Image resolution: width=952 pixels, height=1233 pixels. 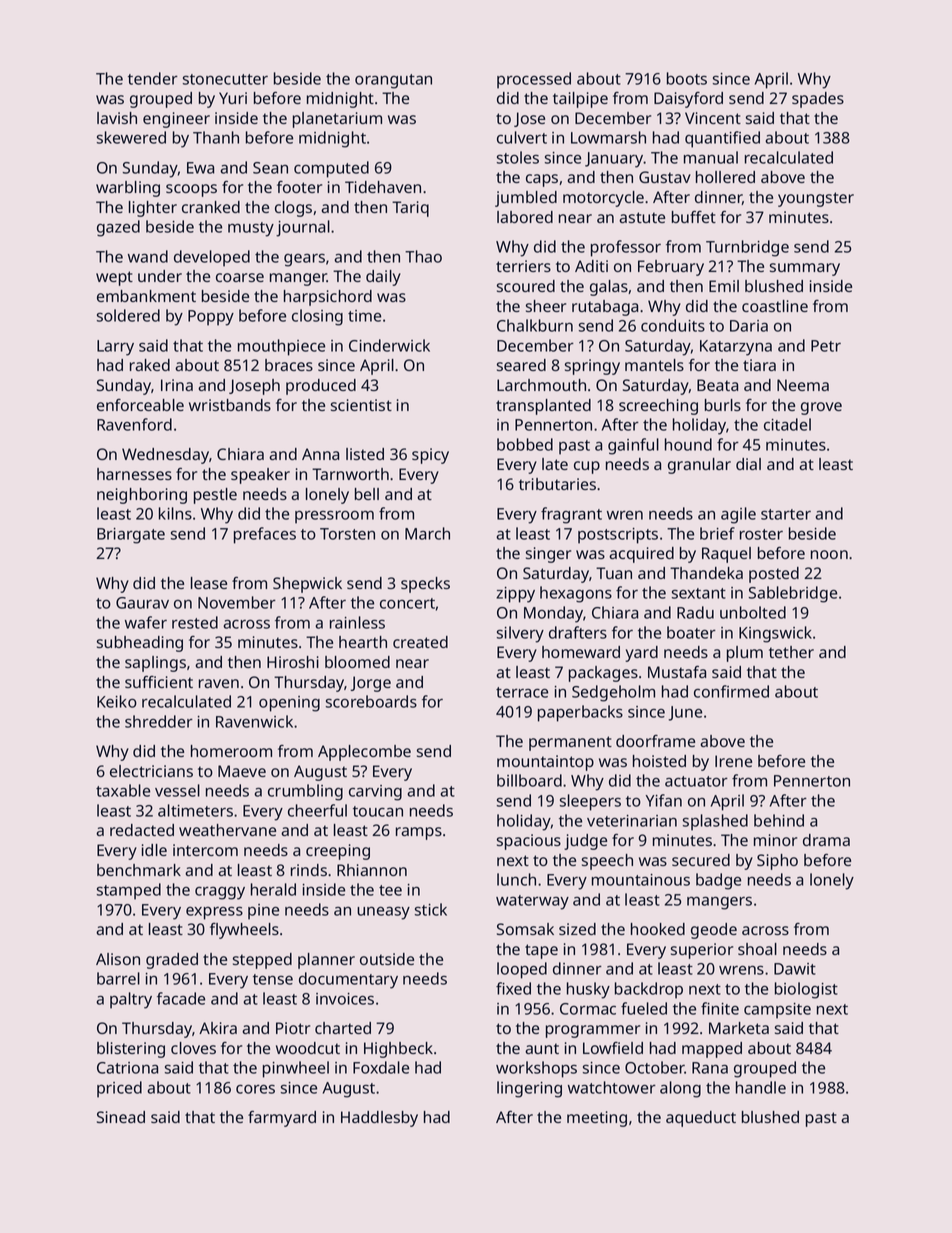 What do you see at coordinates (687, 78) in the screenshot?
I see `boots` at bounding box center [687, 78].
